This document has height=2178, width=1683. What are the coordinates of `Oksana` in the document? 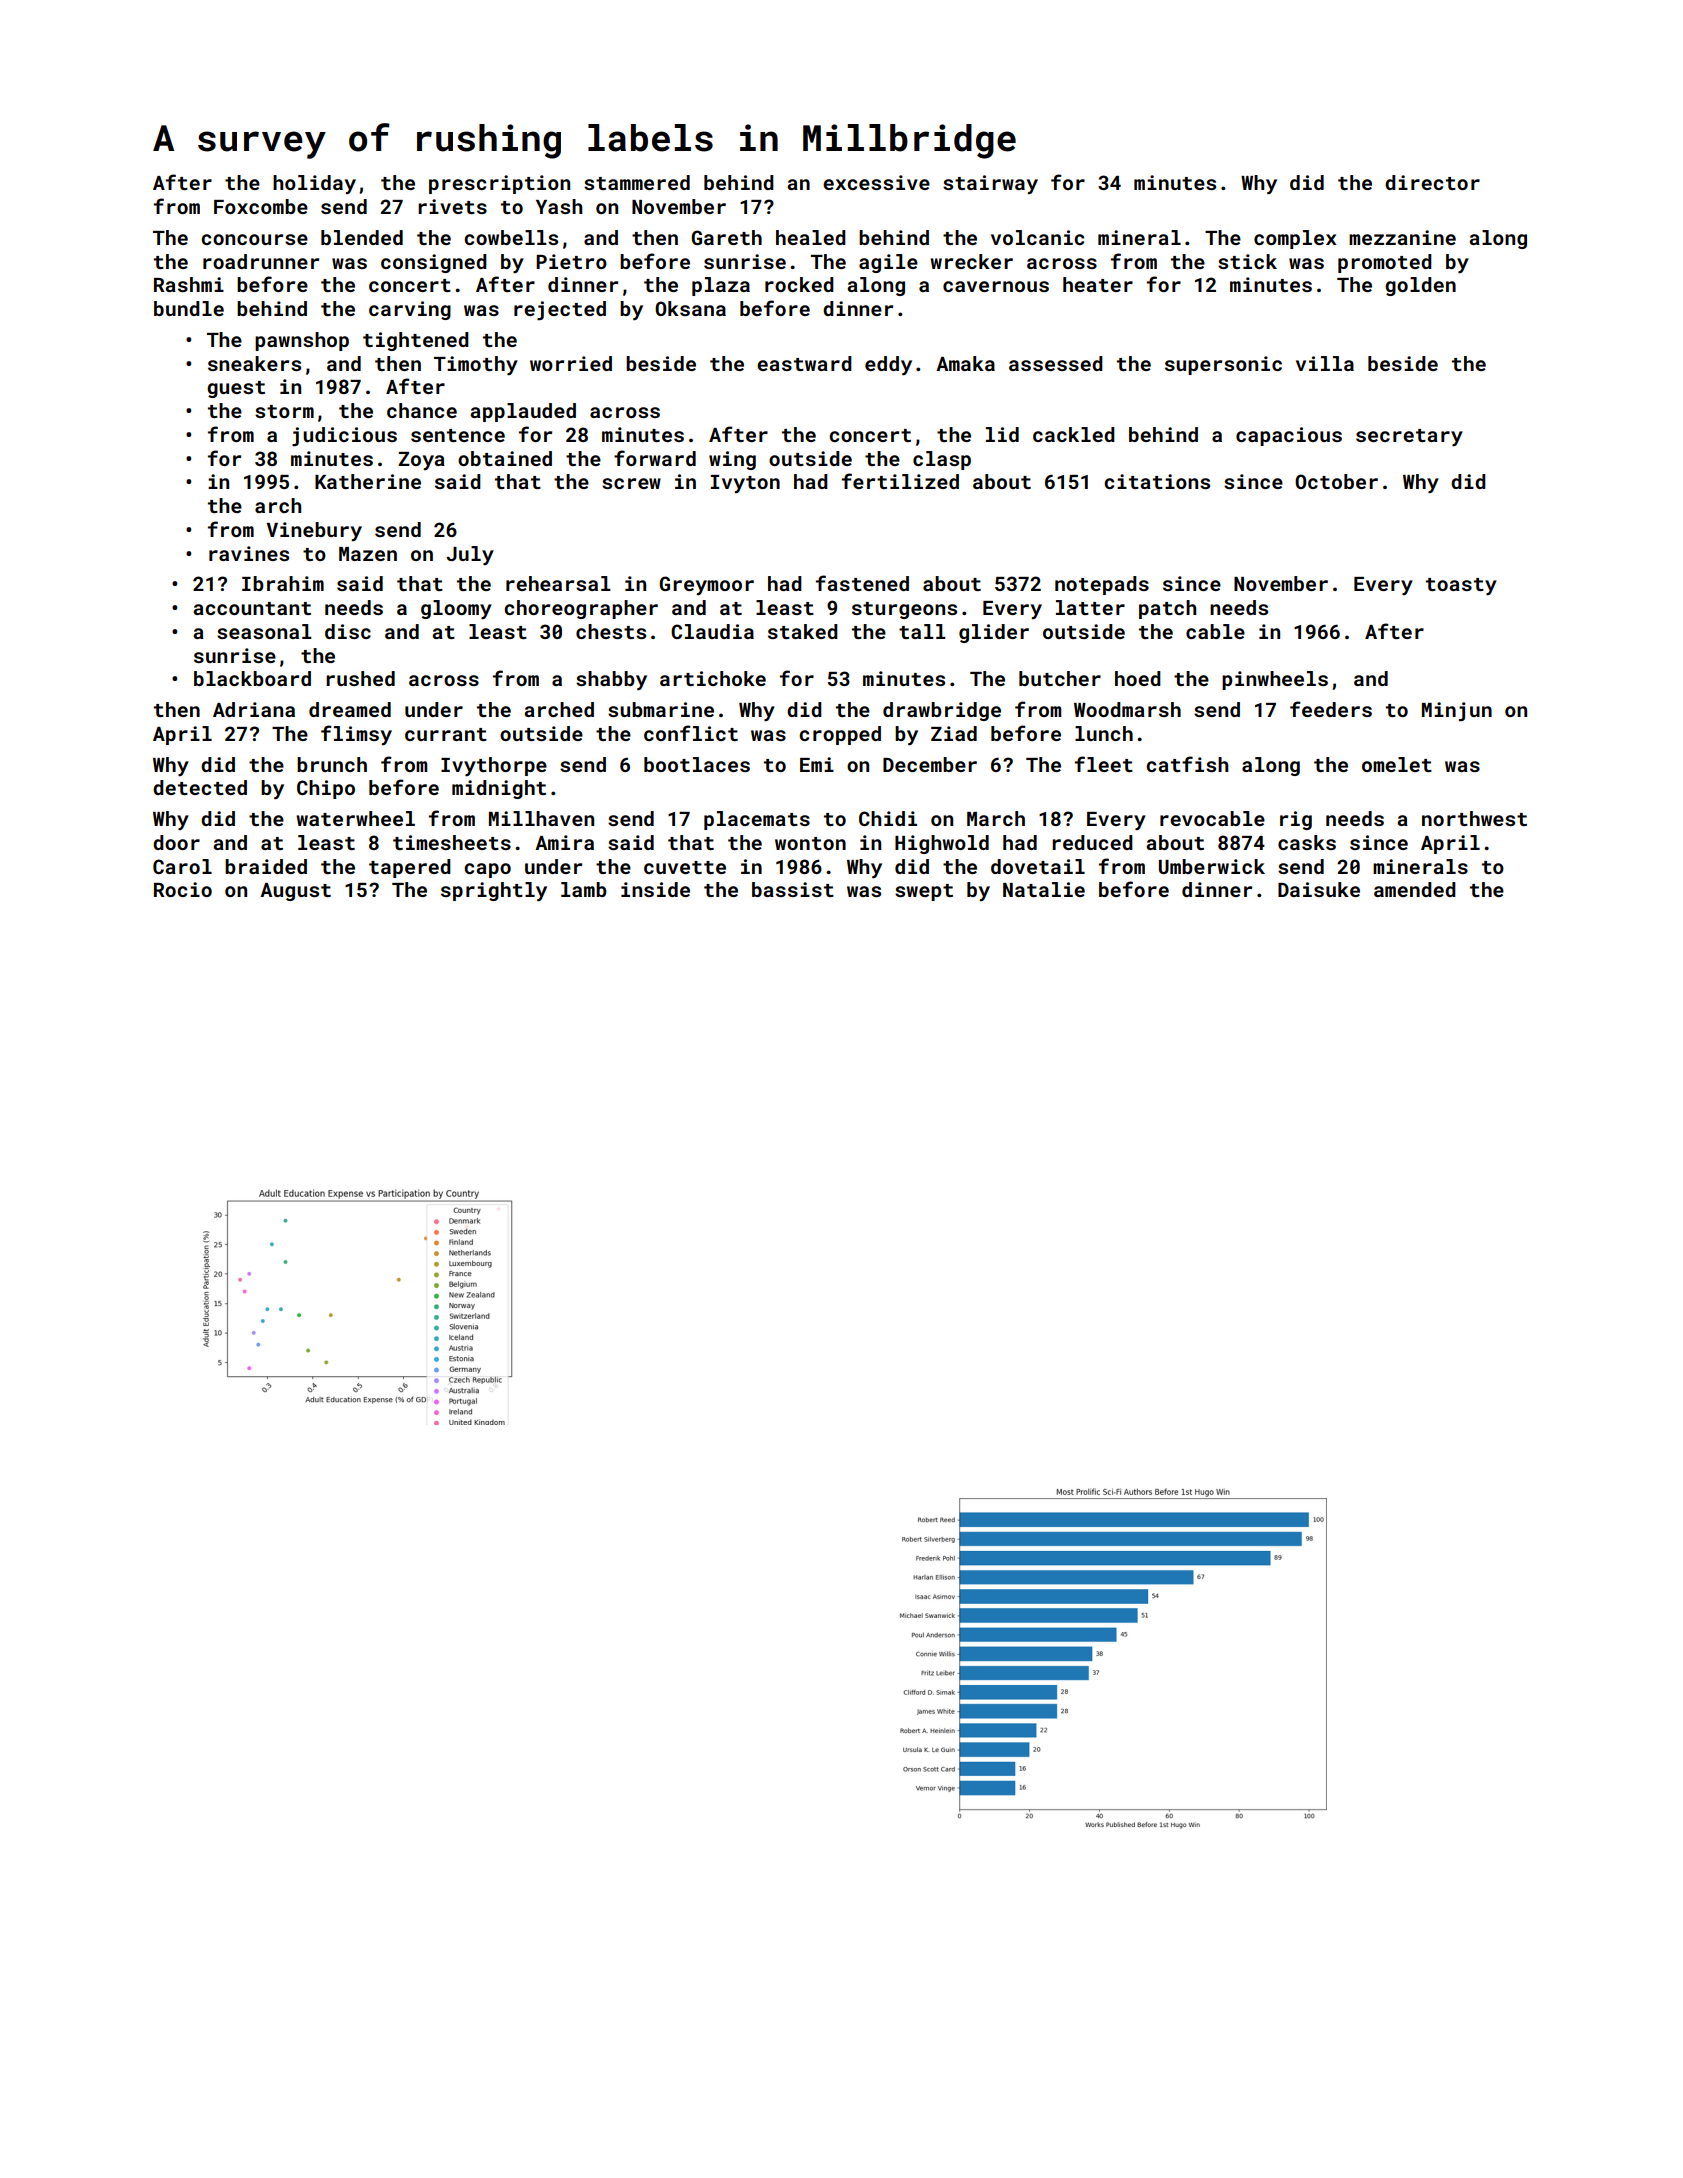 It's located at (690, 308).
